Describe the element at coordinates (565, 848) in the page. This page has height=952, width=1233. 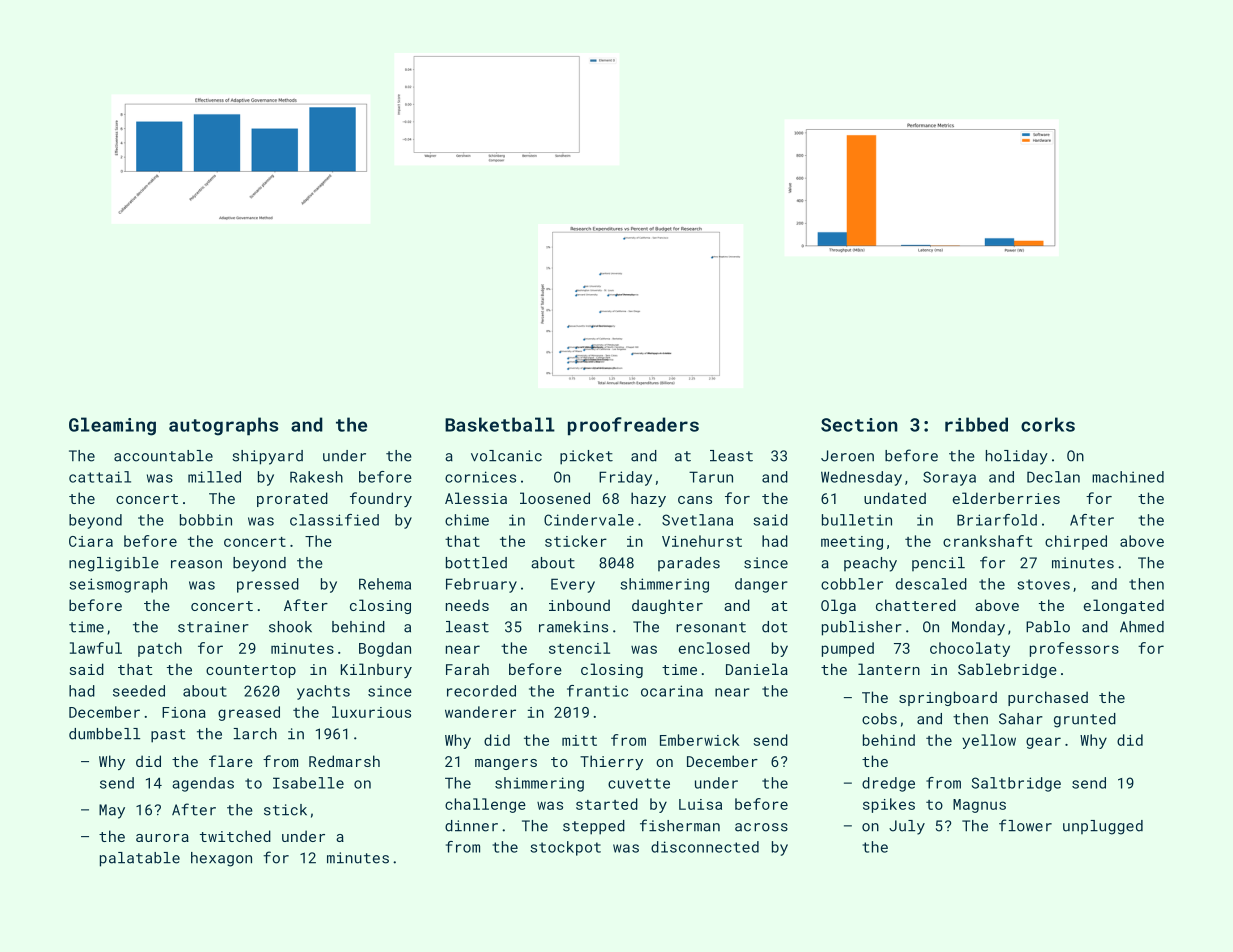
I see `stockpot` at that location.
